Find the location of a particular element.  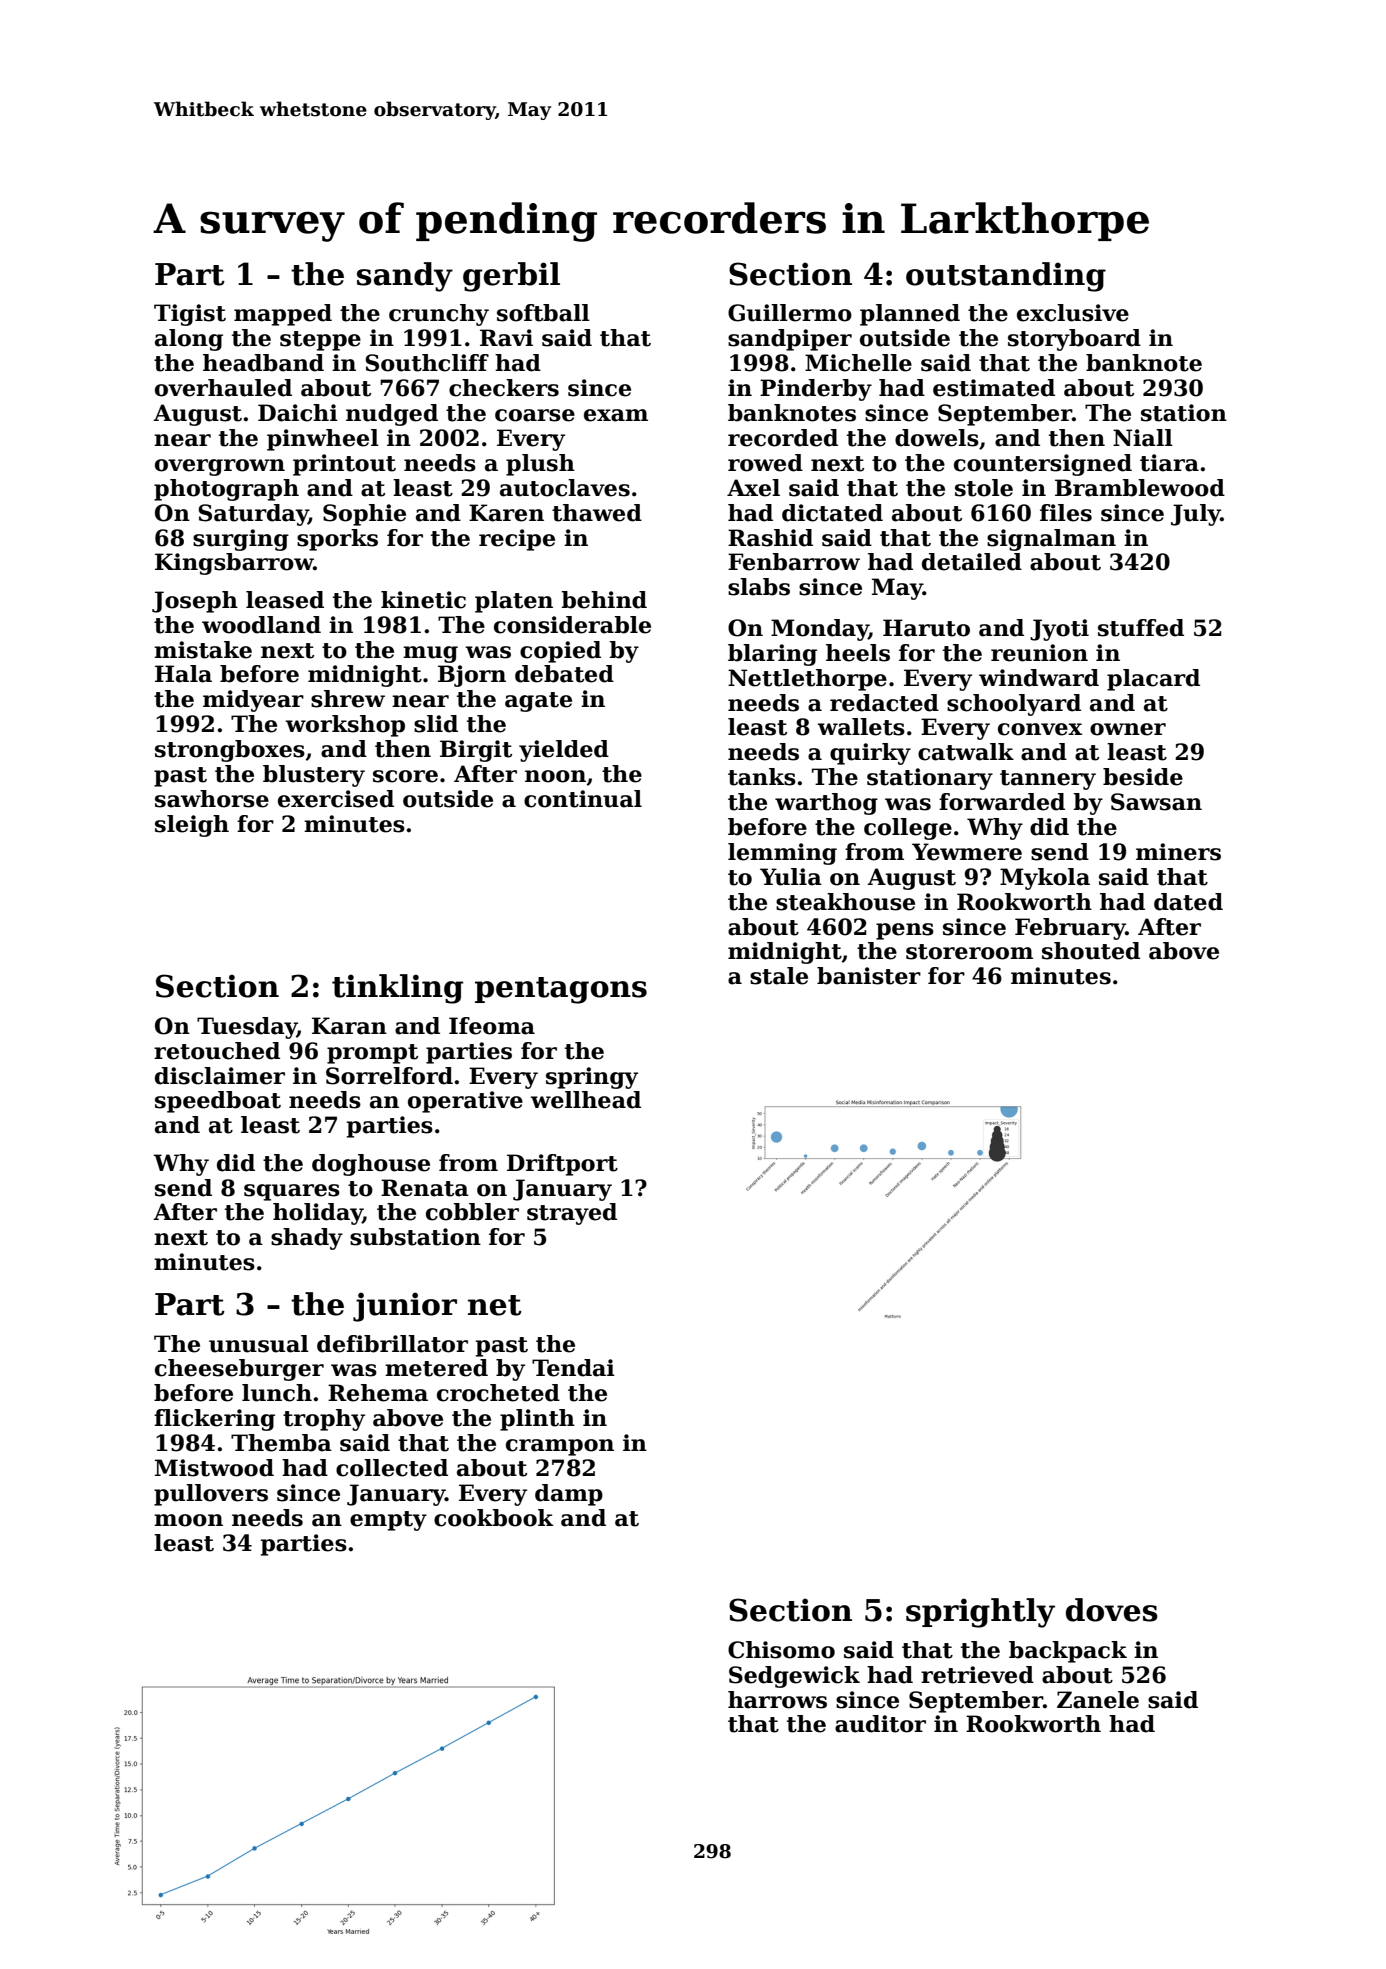

yielded is located at coordinates (564, 751).
